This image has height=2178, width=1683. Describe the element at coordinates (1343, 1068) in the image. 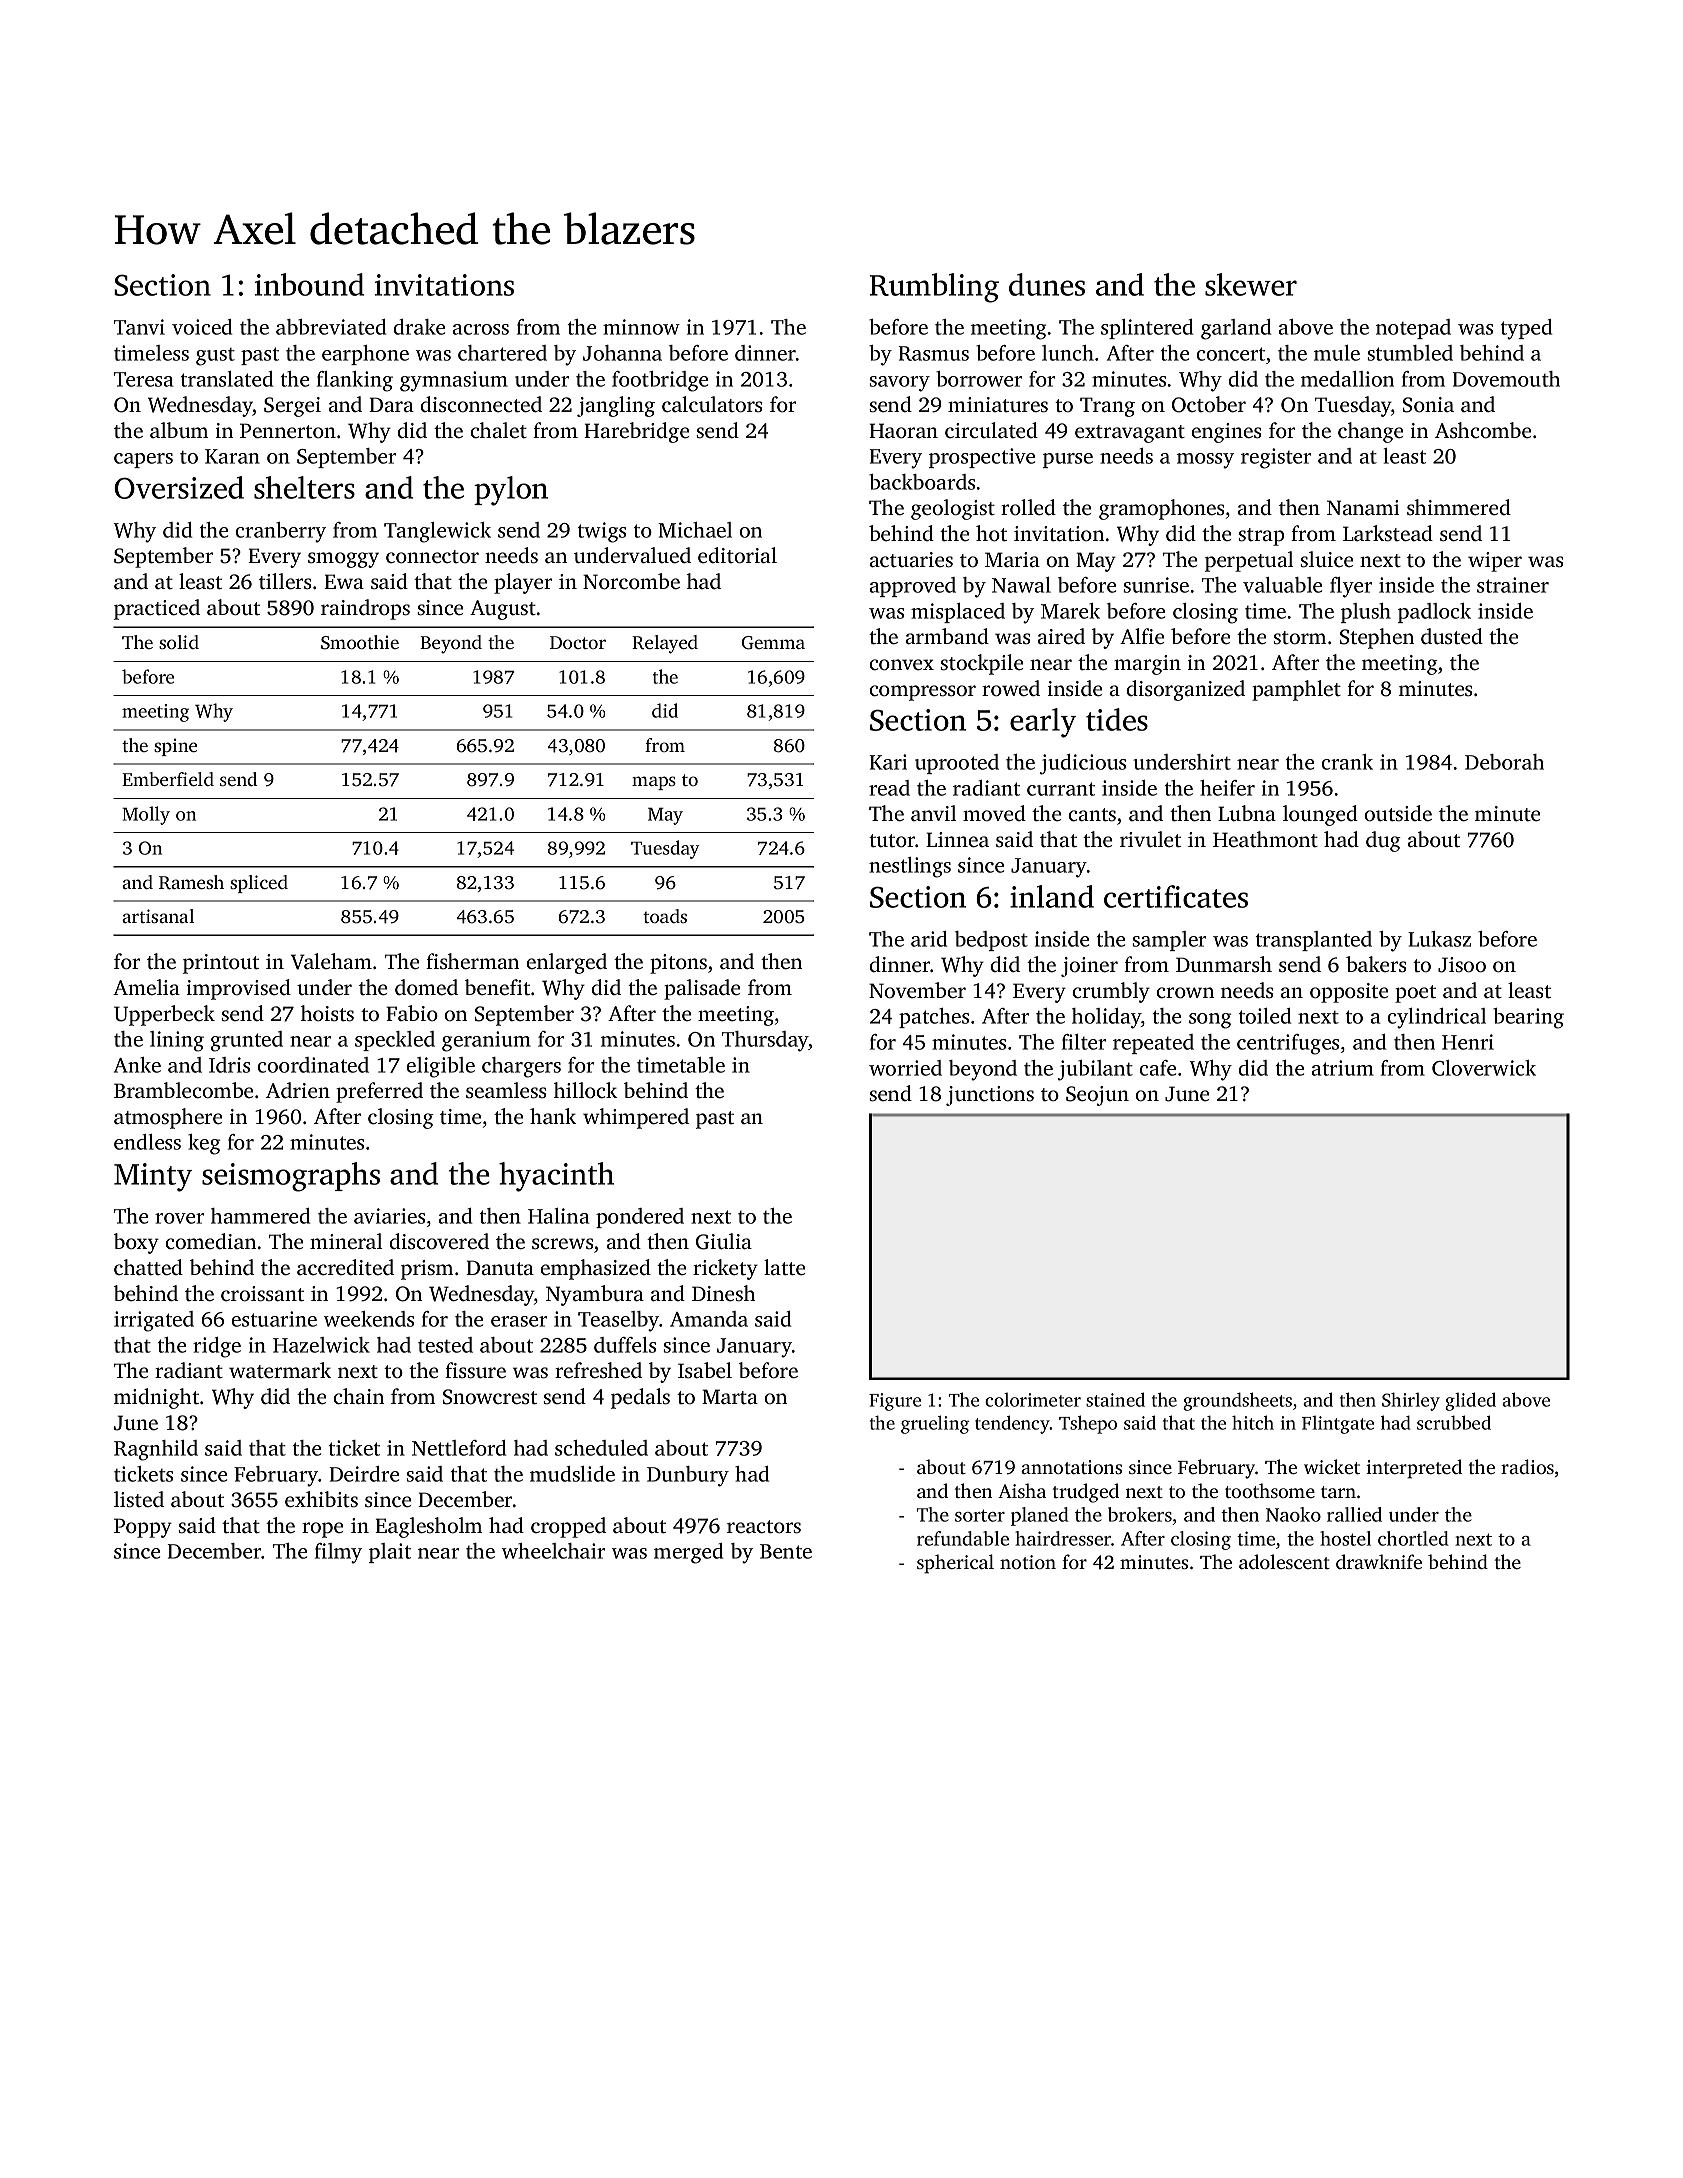

I see `atrium` at that location.
